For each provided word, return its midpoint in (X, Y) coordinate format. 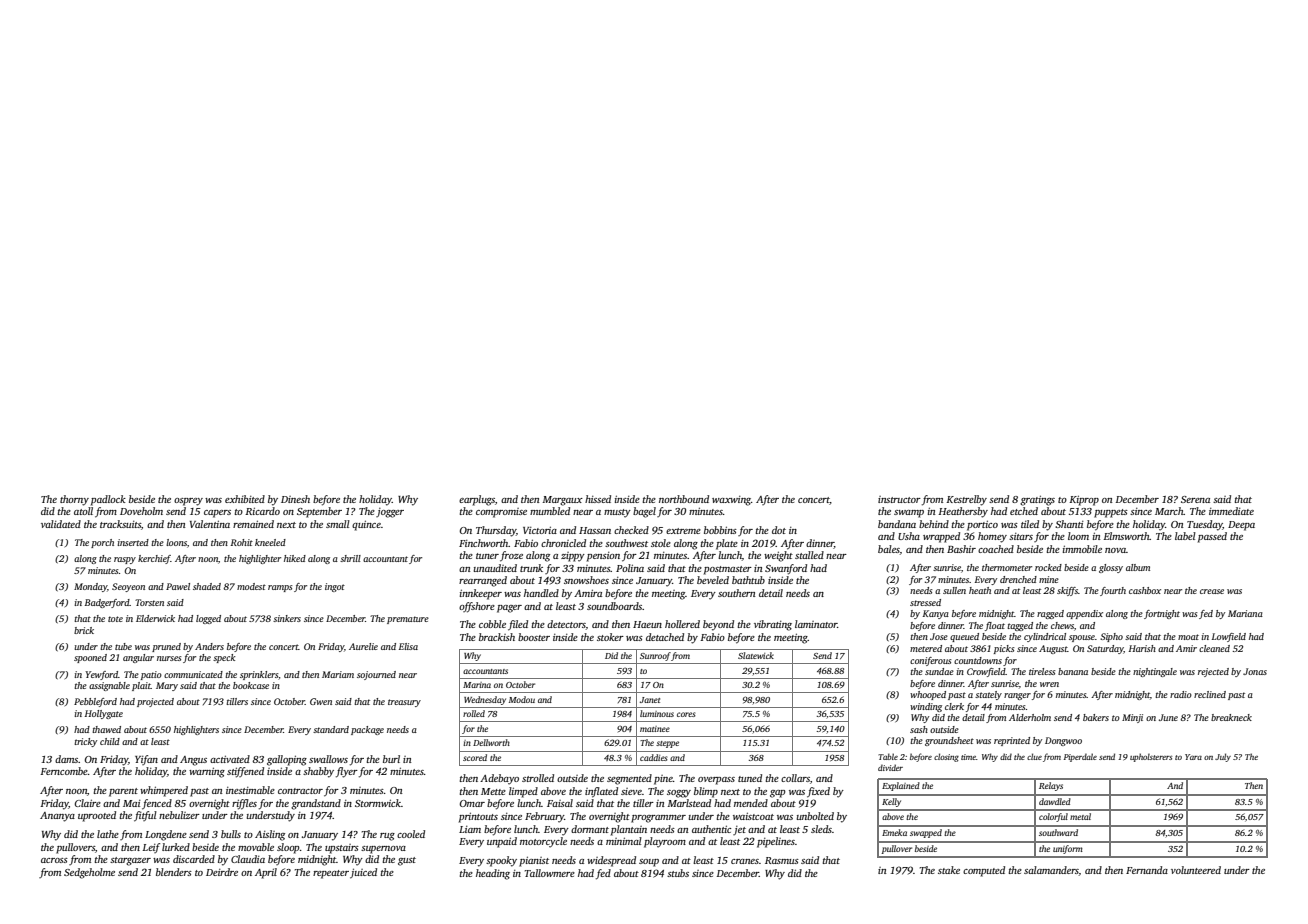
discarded (194, 859)
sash (919, 729)
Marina (477, 685)
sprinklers (259, 675)
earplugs (477, 500)
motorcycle (543, 842)
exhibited (245, 499)
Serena (1195, 499)
